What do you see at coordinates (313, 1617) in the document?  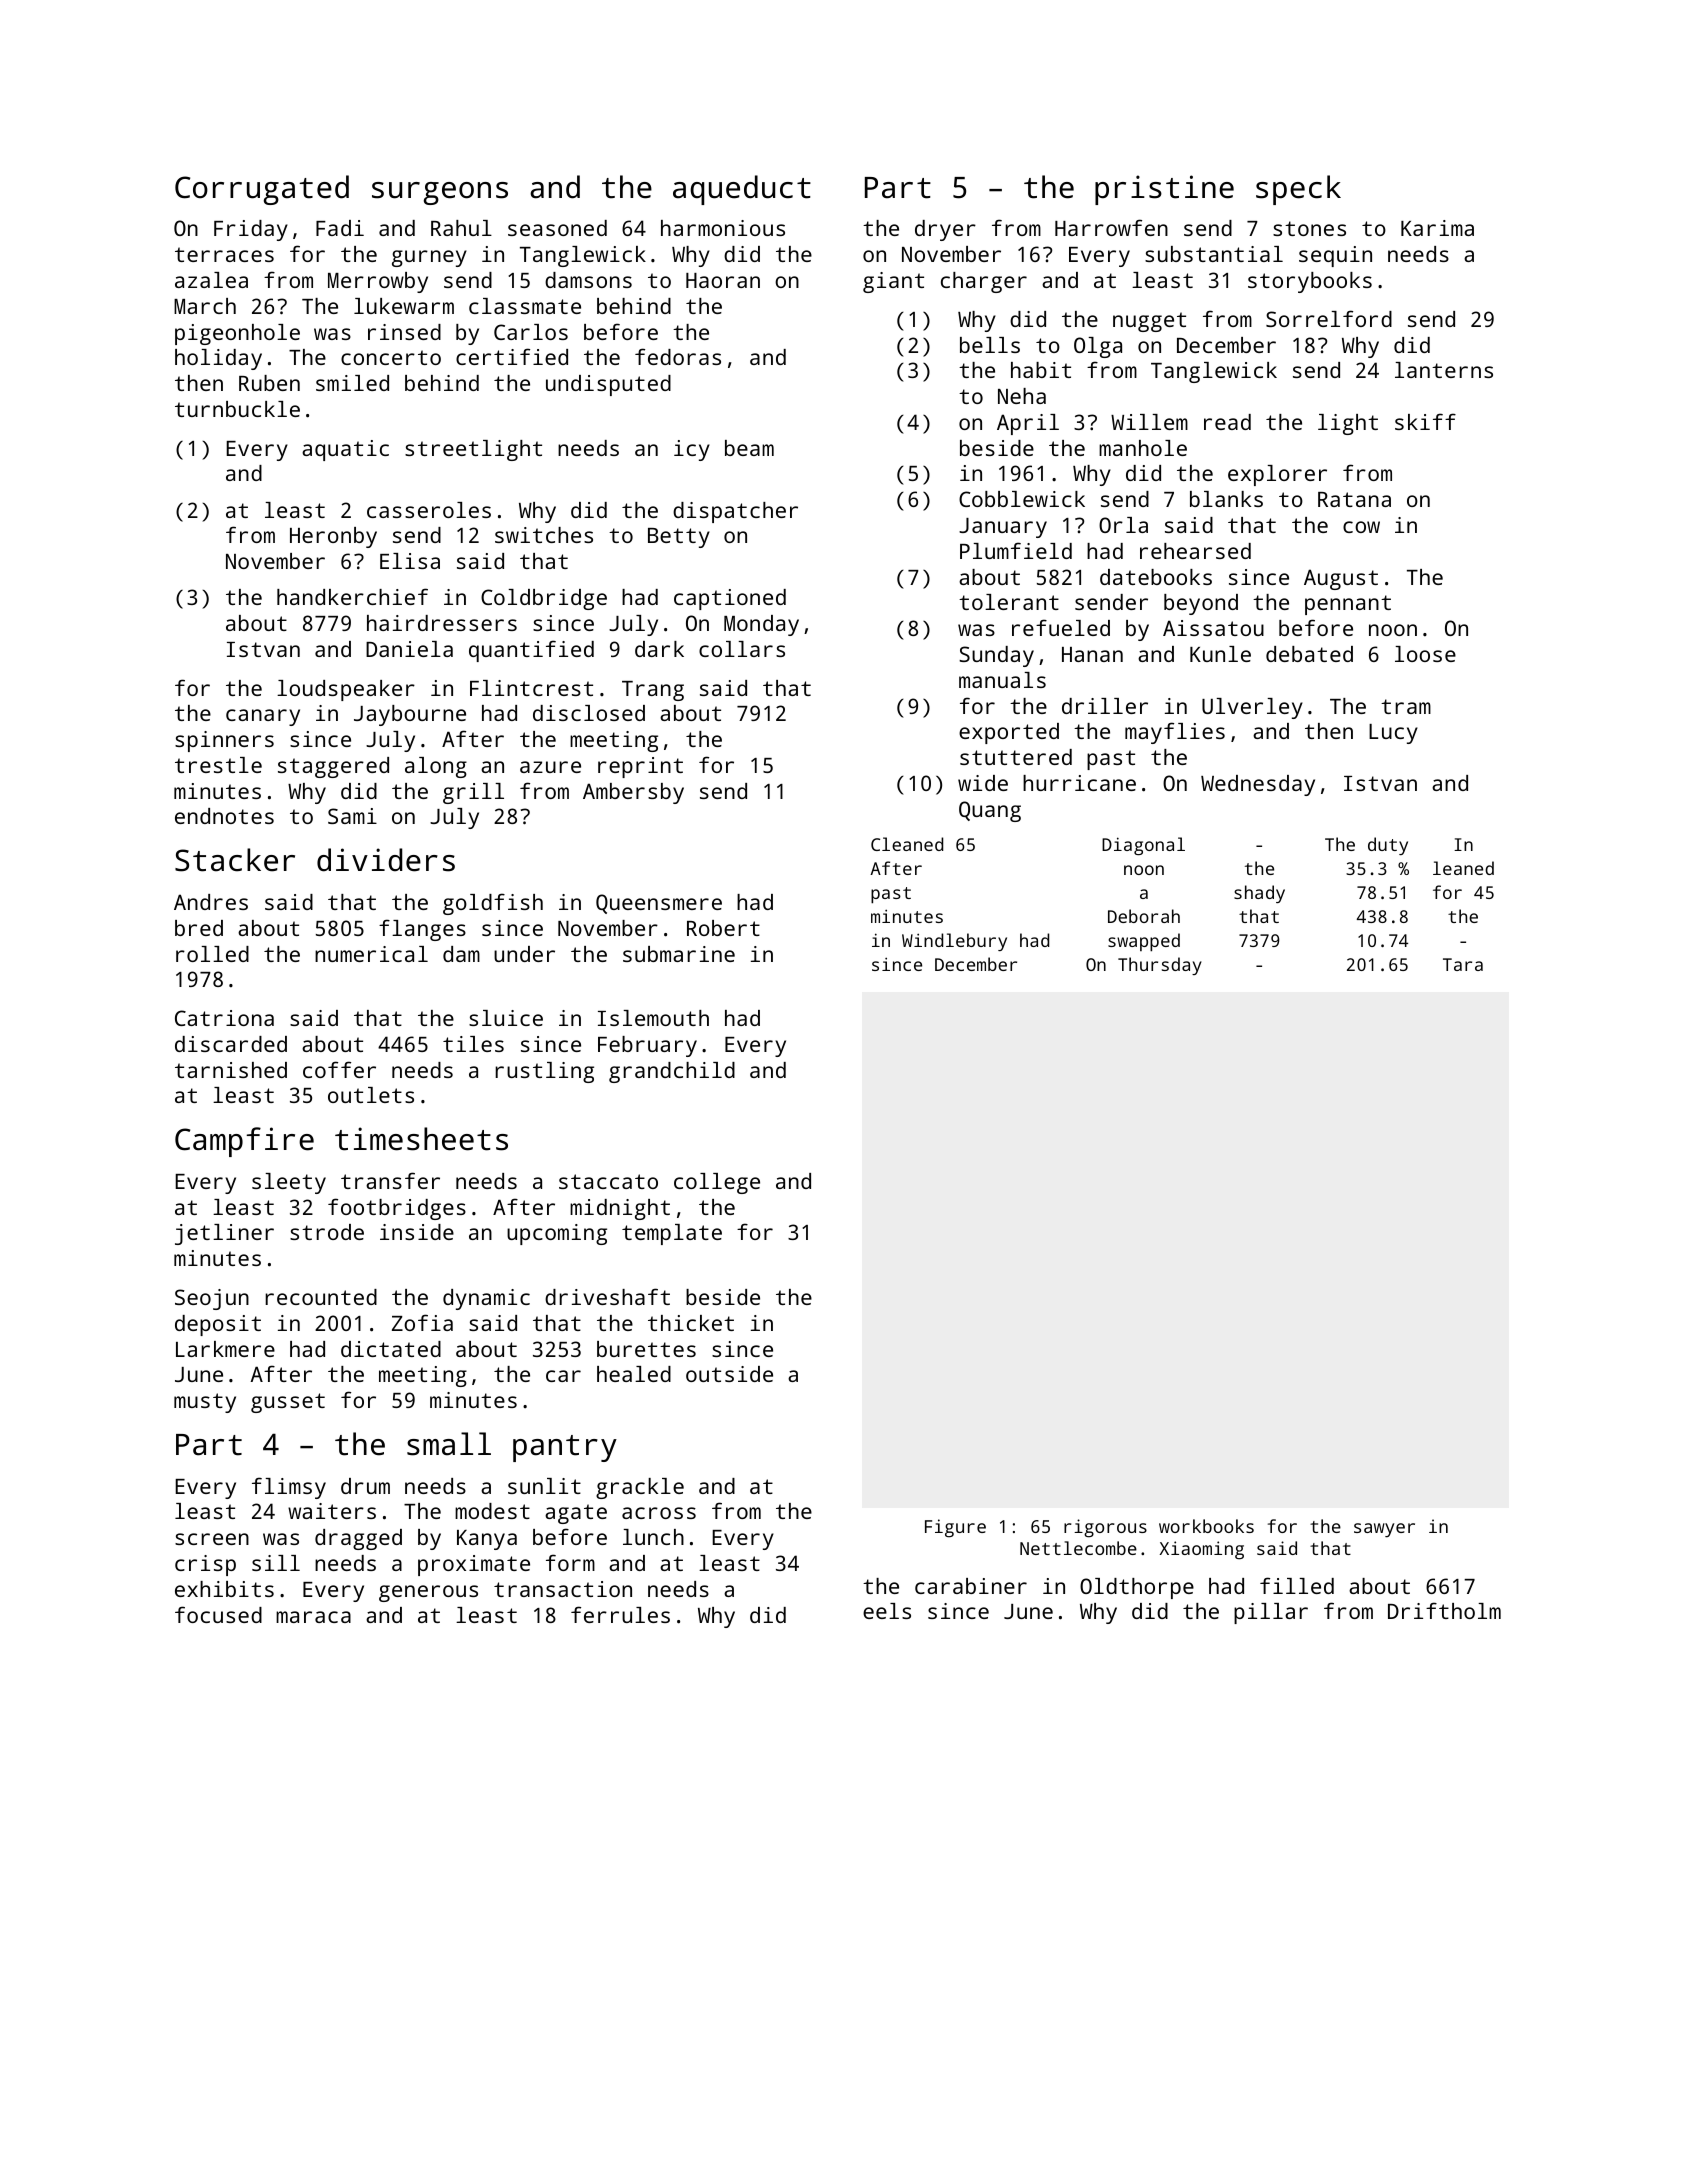 I see `maraca` at bounding box center [313, 1617].
